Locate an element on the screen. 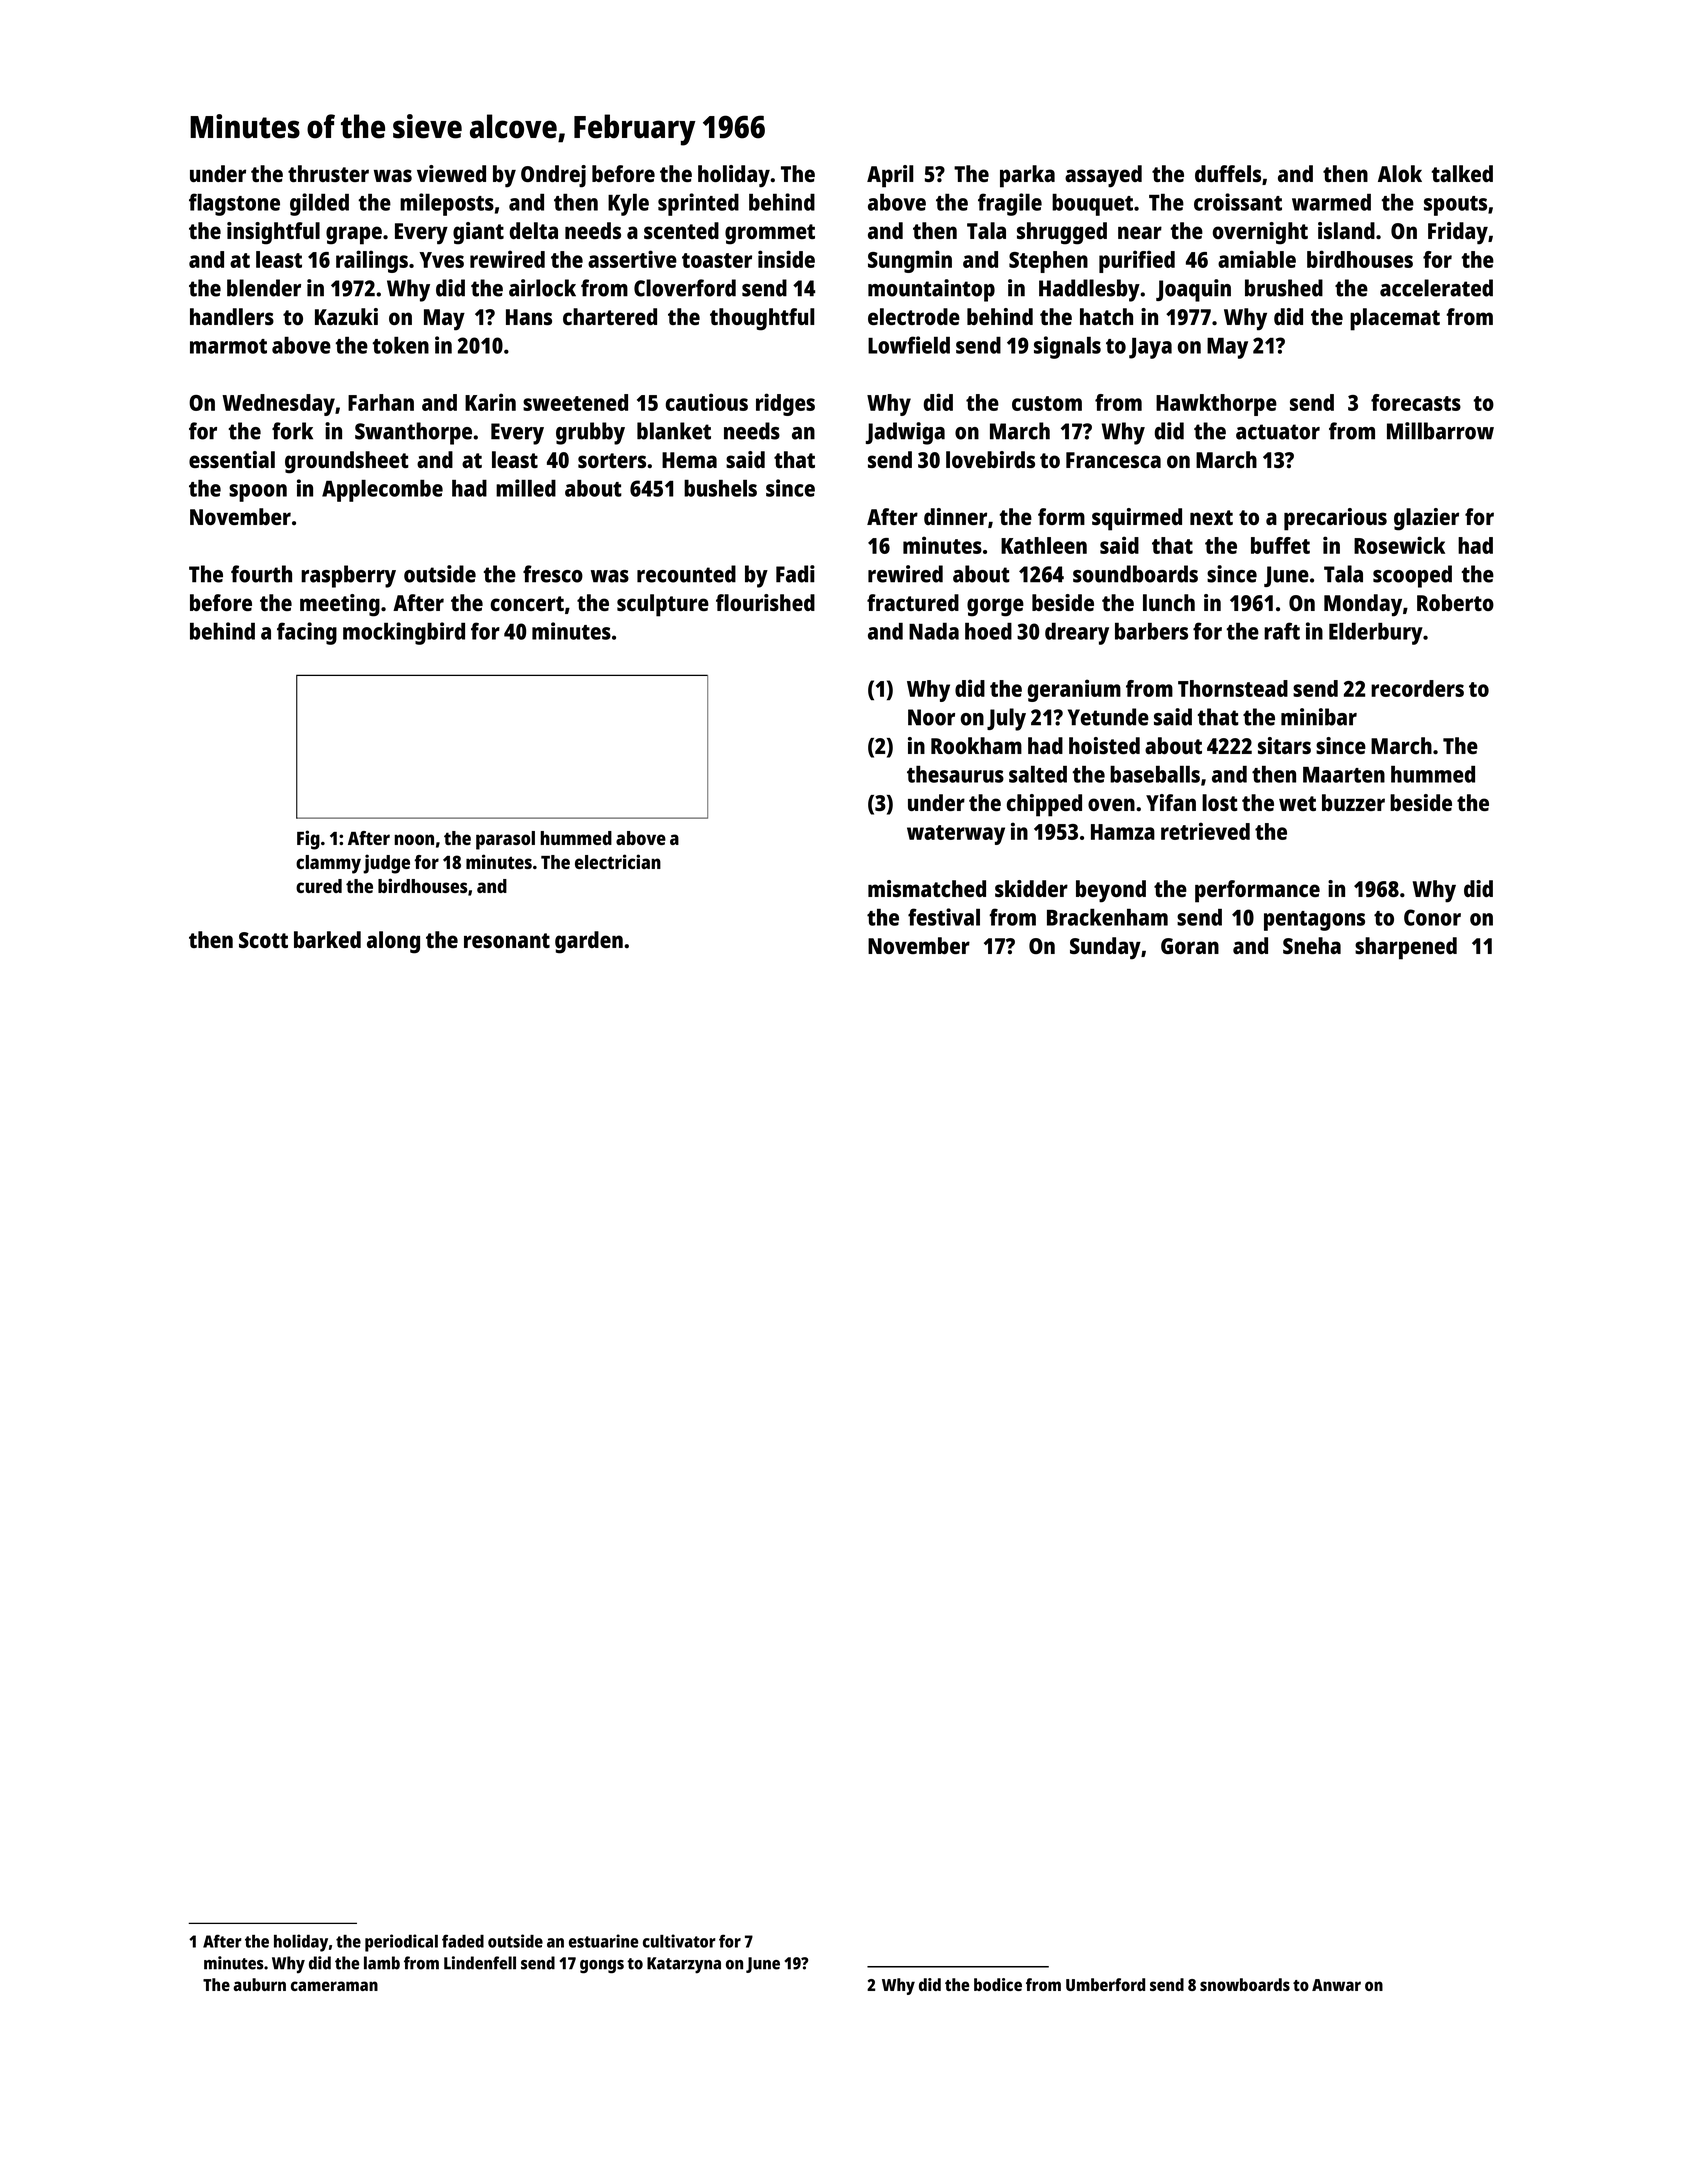 This screenshot has height=2178, width=1683. Anwar is located at coordinates (1336, 1985).
